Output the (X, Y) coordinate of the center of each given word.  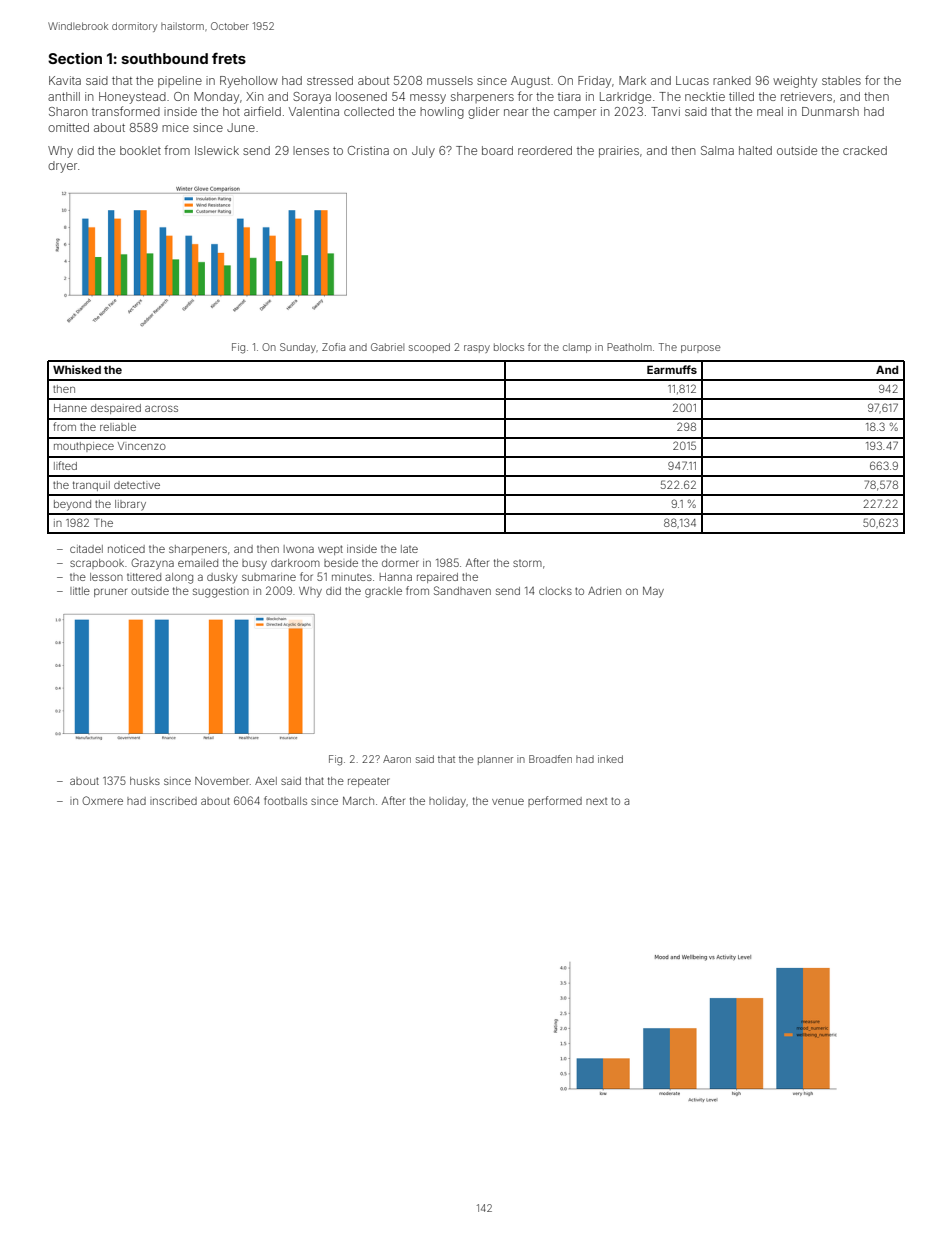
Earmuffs (672, 369)
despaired (116, 409)
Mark (632, 80)
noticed (126, 549)
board (497, 150)
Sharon (68, 111)
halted (755, 150)
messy (428, 99)
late (409, 549)
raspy (477, 349)
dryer (62, 167)
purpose (701, 349)
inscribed (173, 801)
